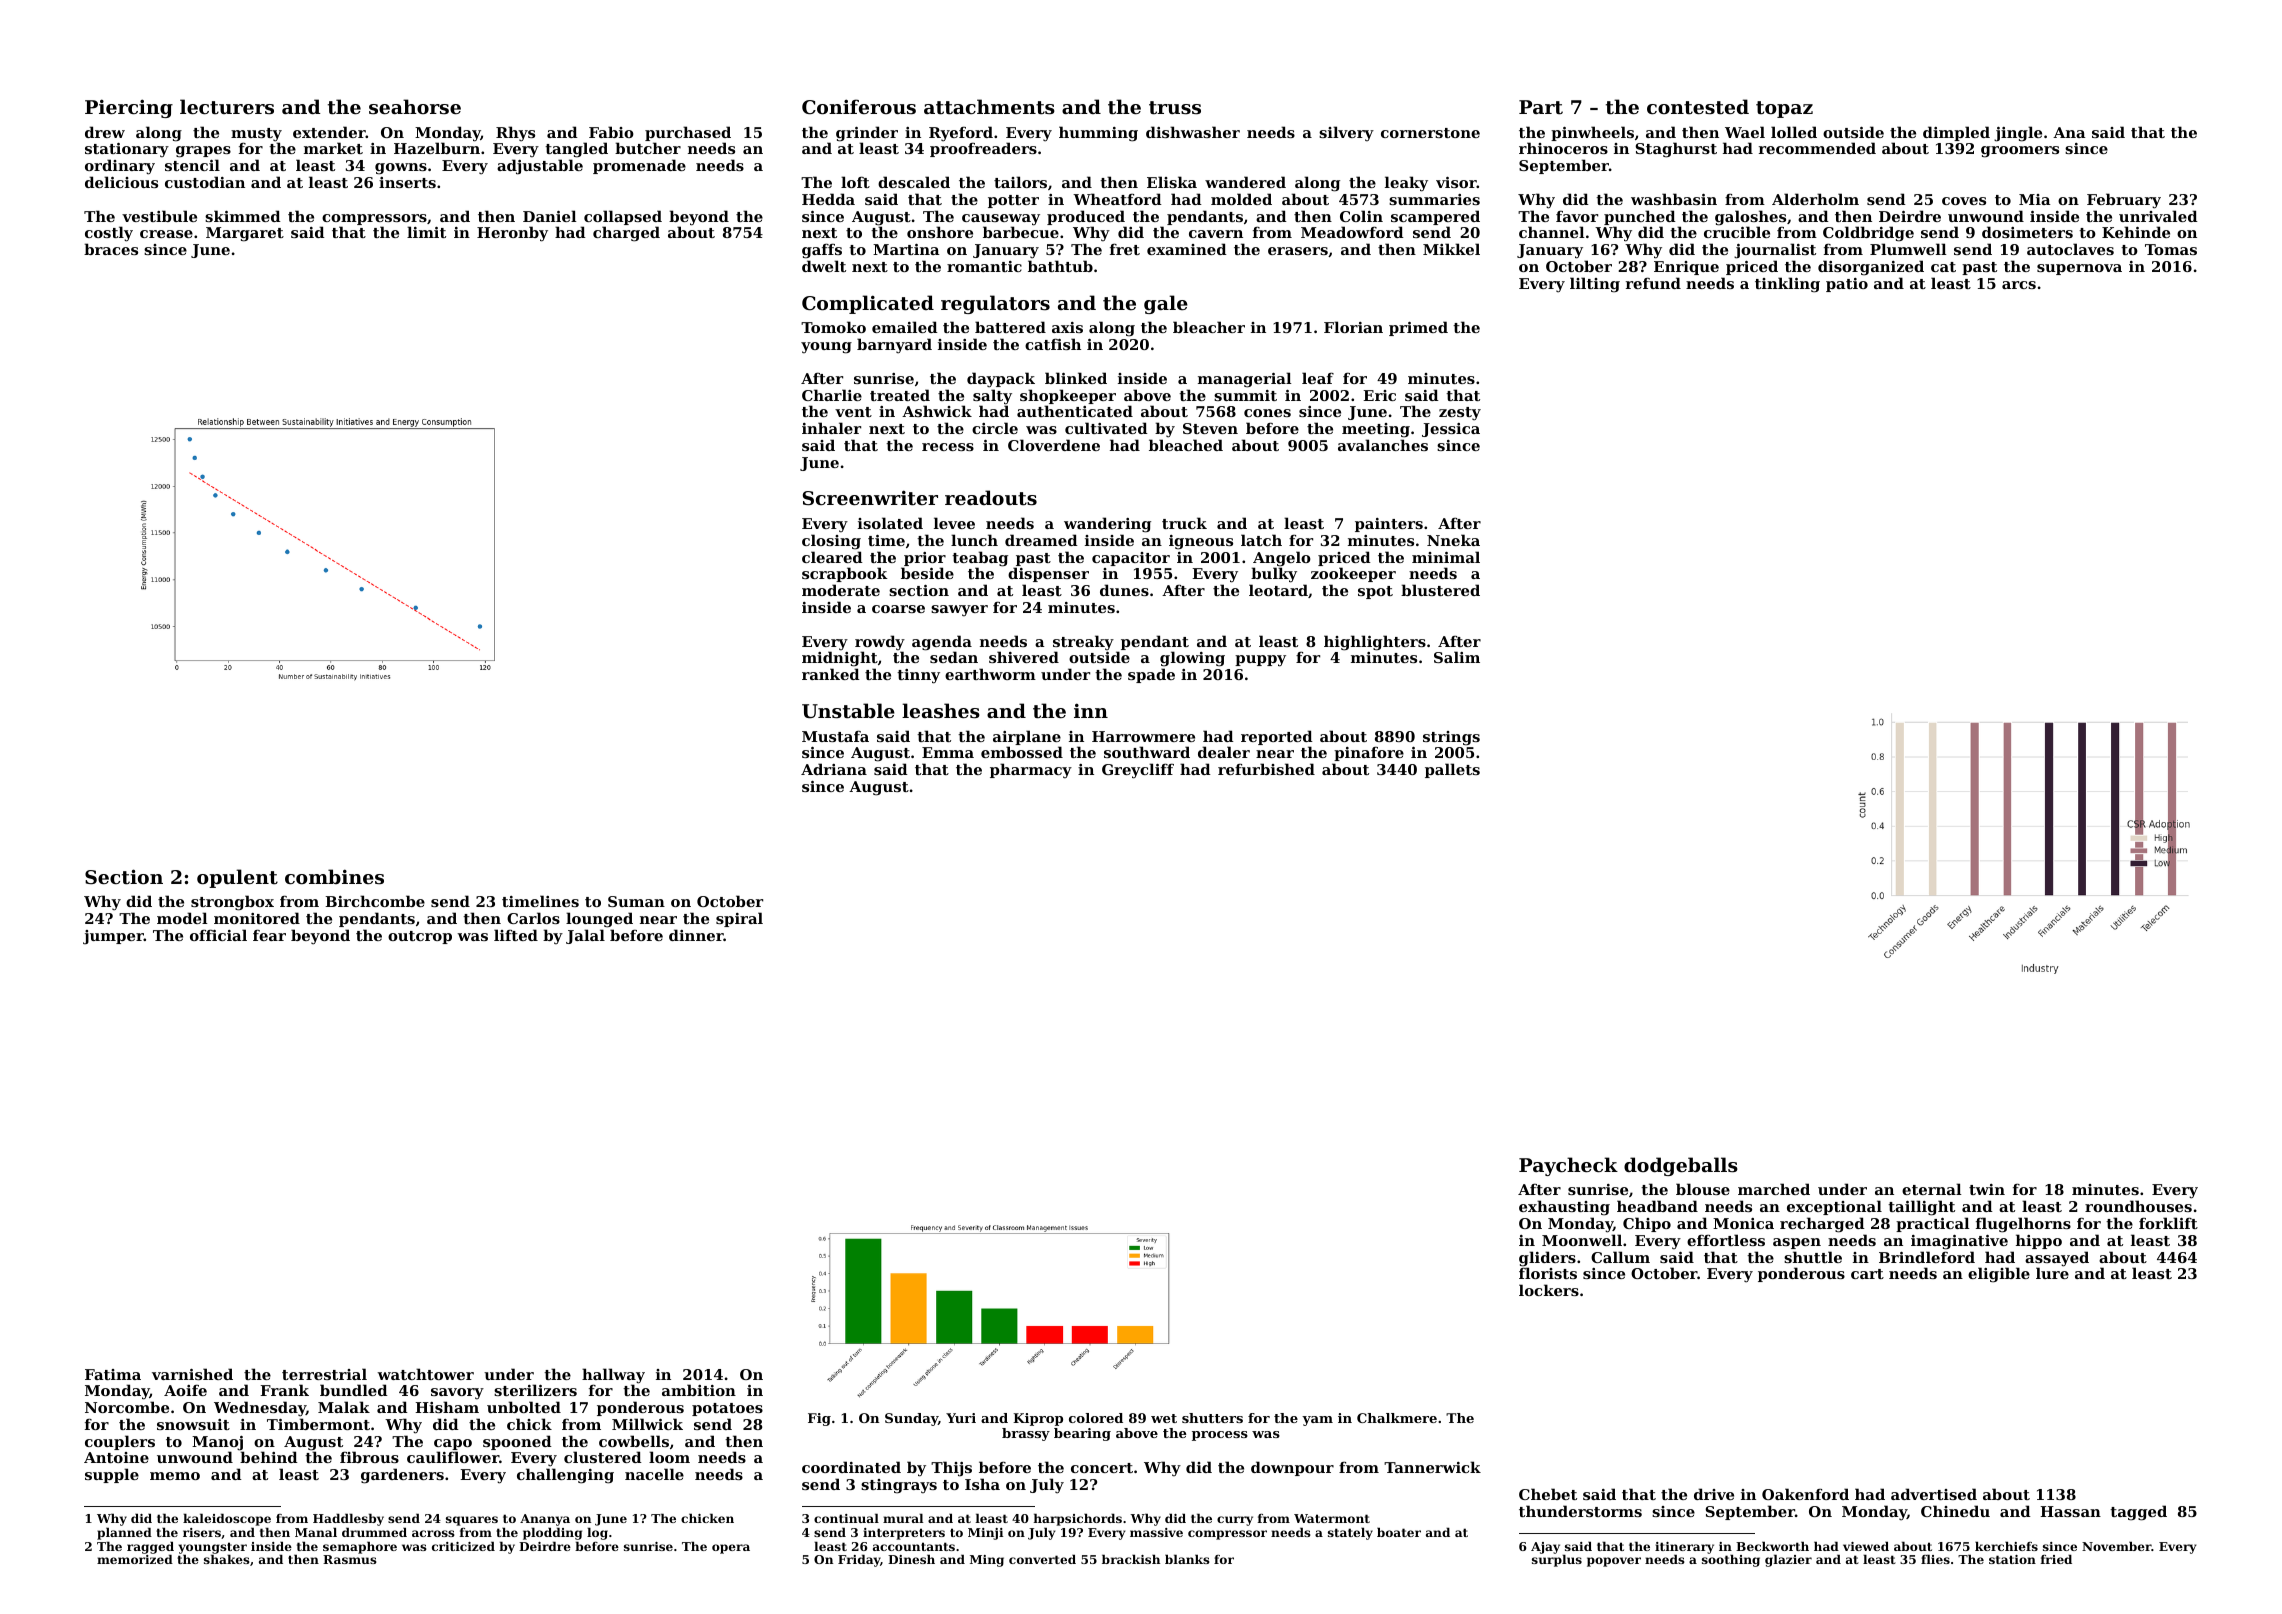  What do you see at coordinates (1931, 1189) in the screenshot?
I see `eternal` at bounding box center [1931, 1189].
